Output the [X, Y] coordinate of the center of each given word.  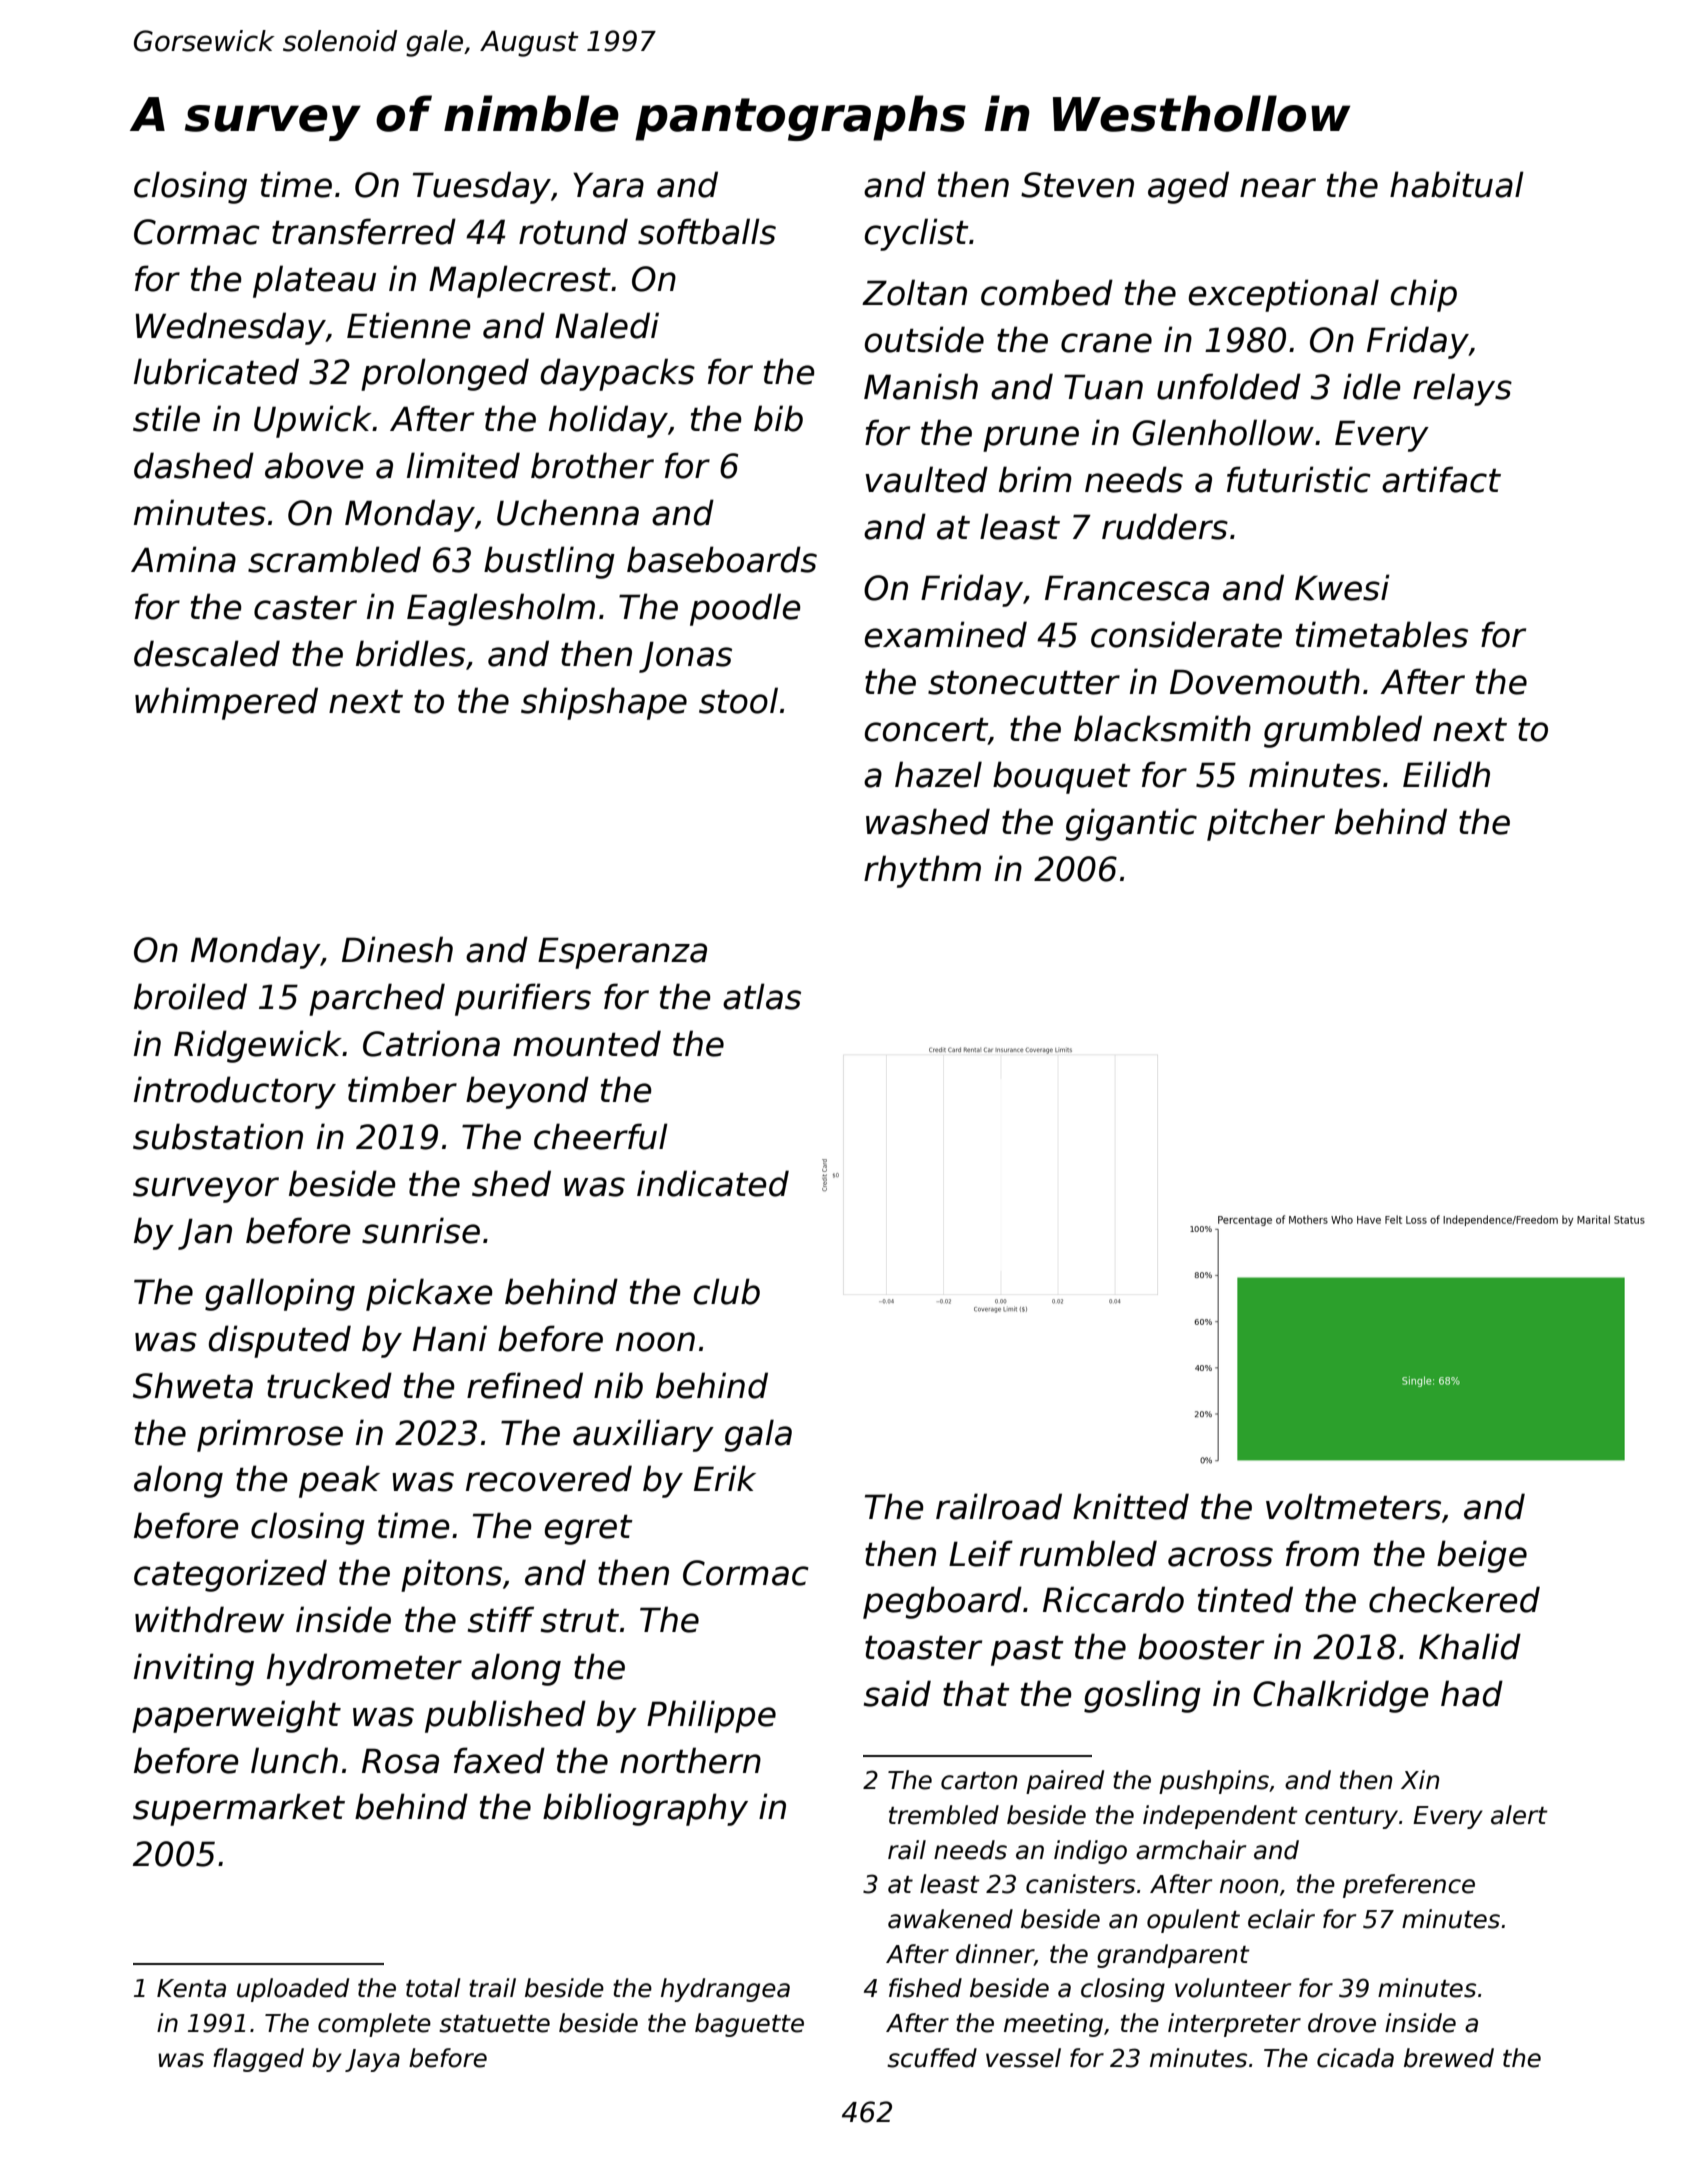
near [1278, 188]
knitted [1131, 1506]
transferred [364, 231]
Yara [608, 185]
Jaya [372, 2060]
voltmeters [1353, 1506]
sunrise [421, 1230]
